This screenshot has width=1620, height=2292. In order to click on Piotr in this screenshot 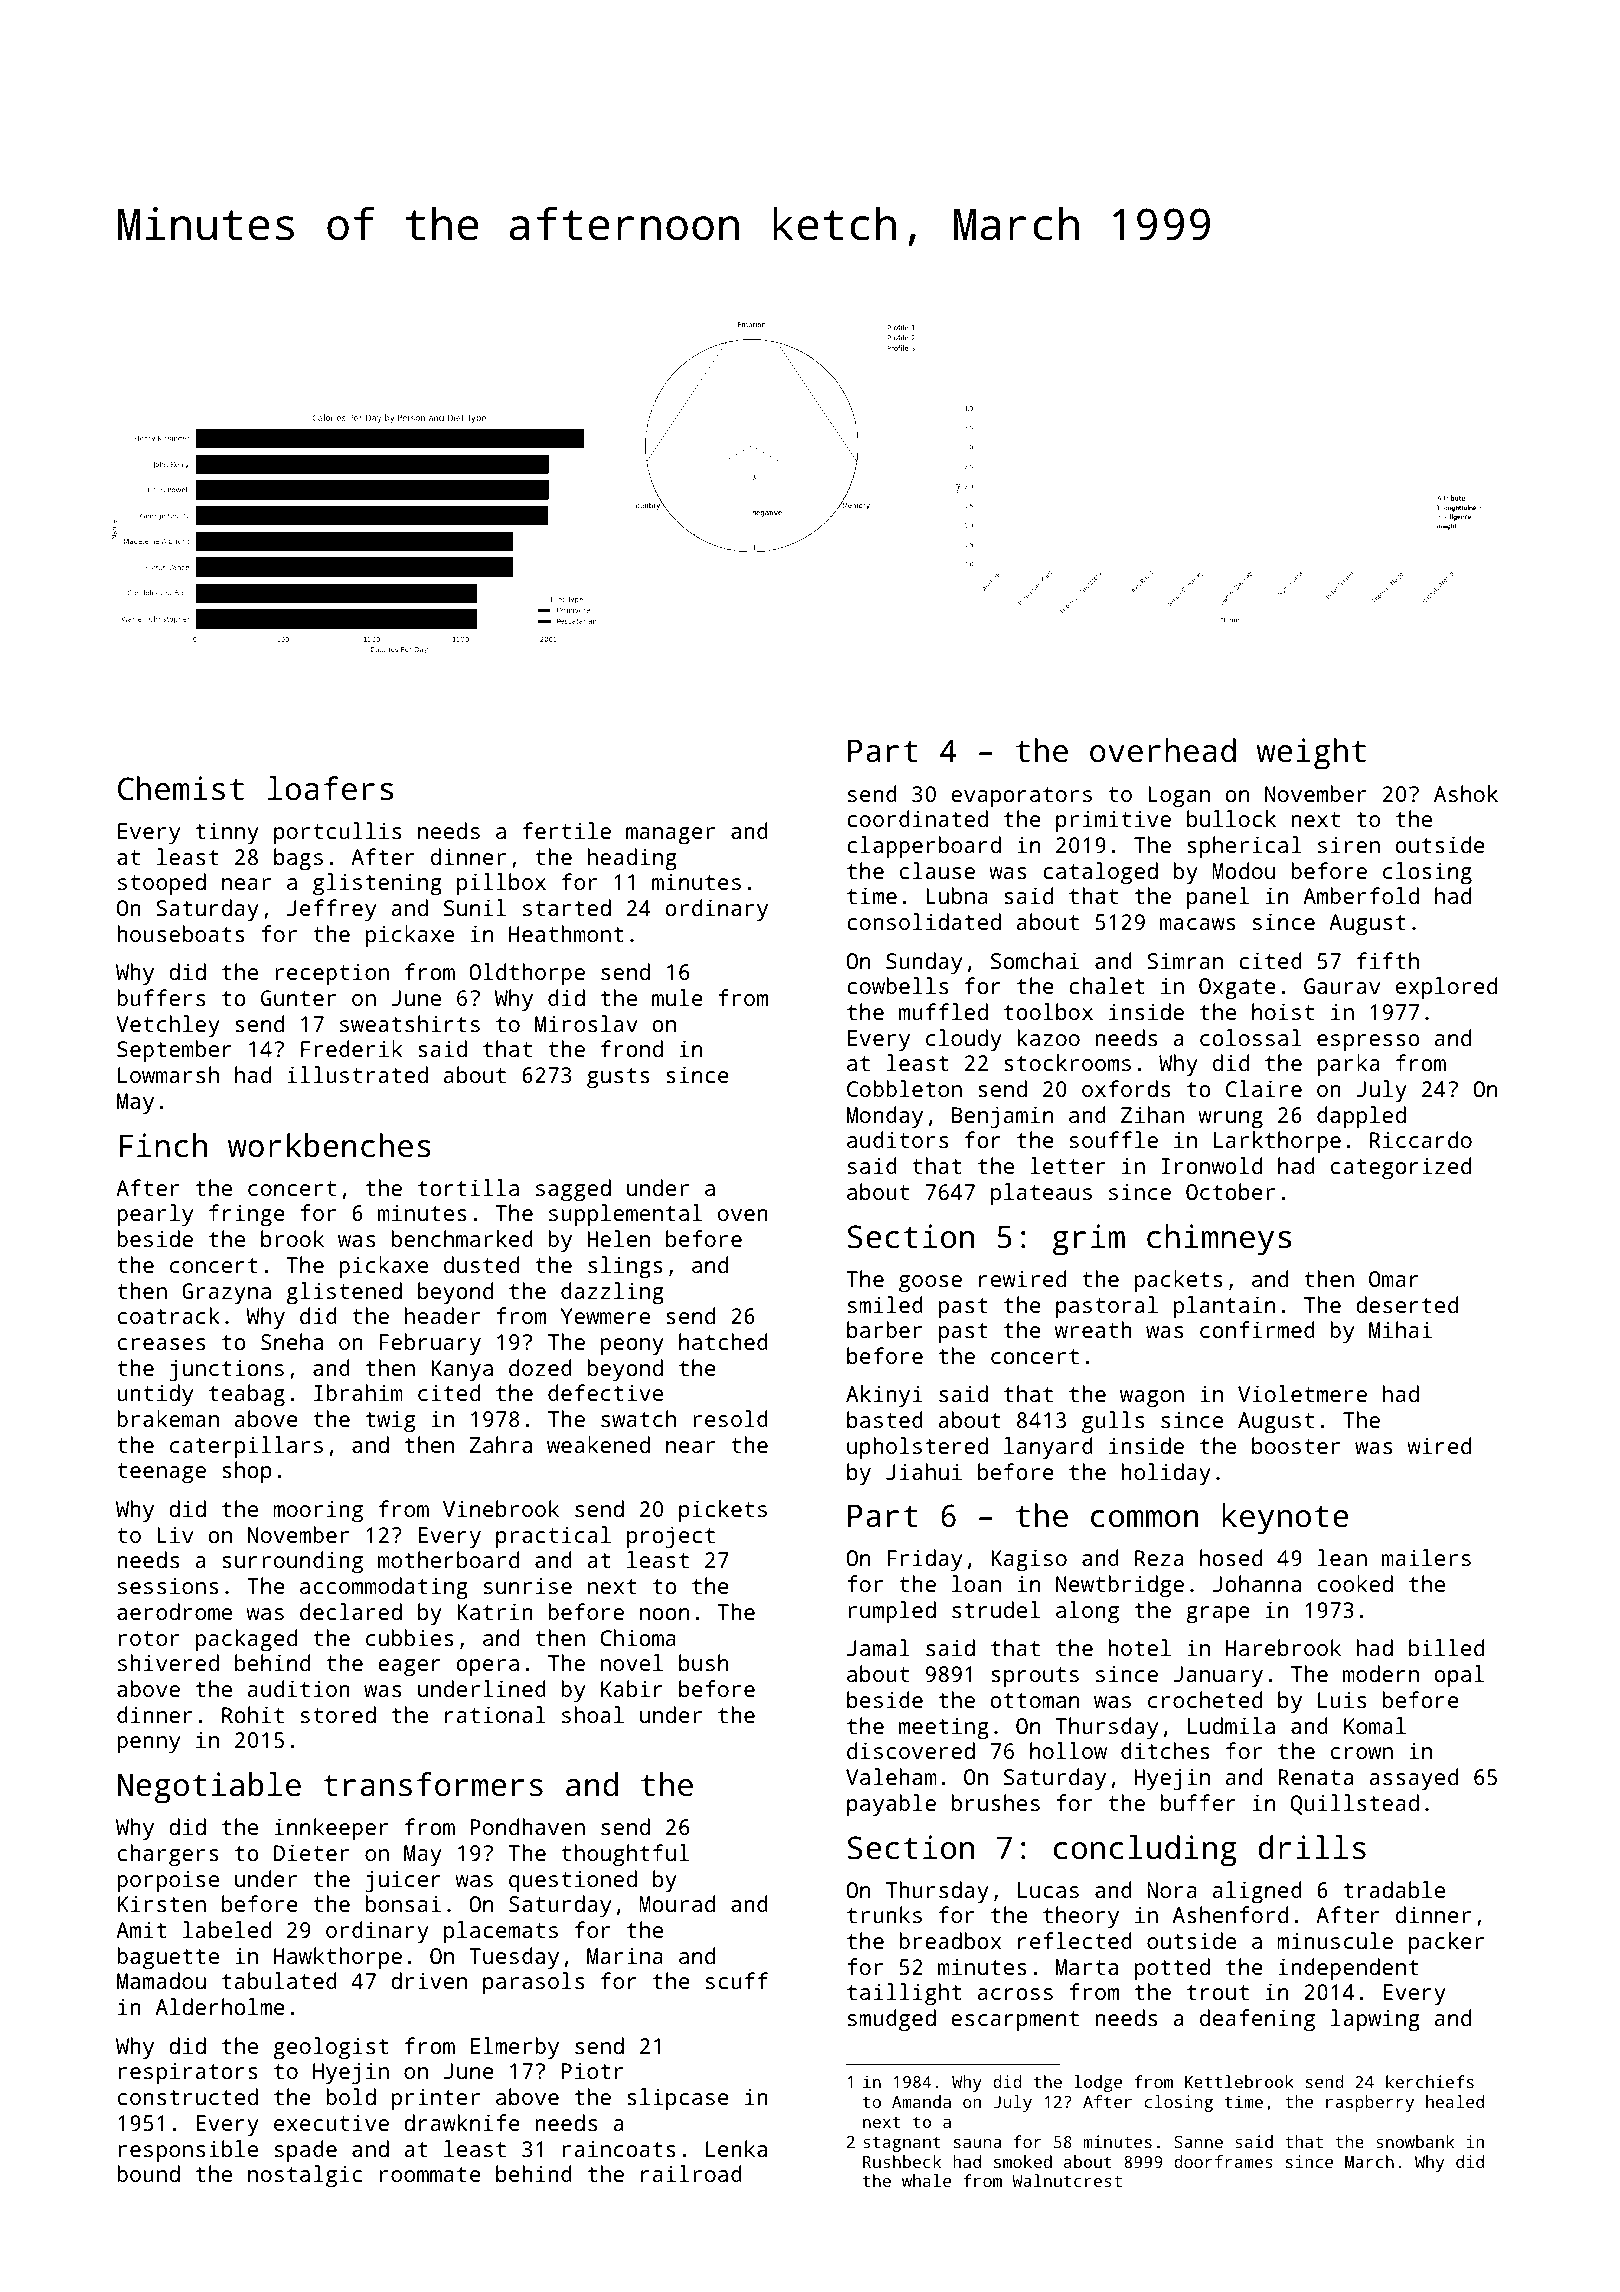, I will do `click(592, 2070)`.
